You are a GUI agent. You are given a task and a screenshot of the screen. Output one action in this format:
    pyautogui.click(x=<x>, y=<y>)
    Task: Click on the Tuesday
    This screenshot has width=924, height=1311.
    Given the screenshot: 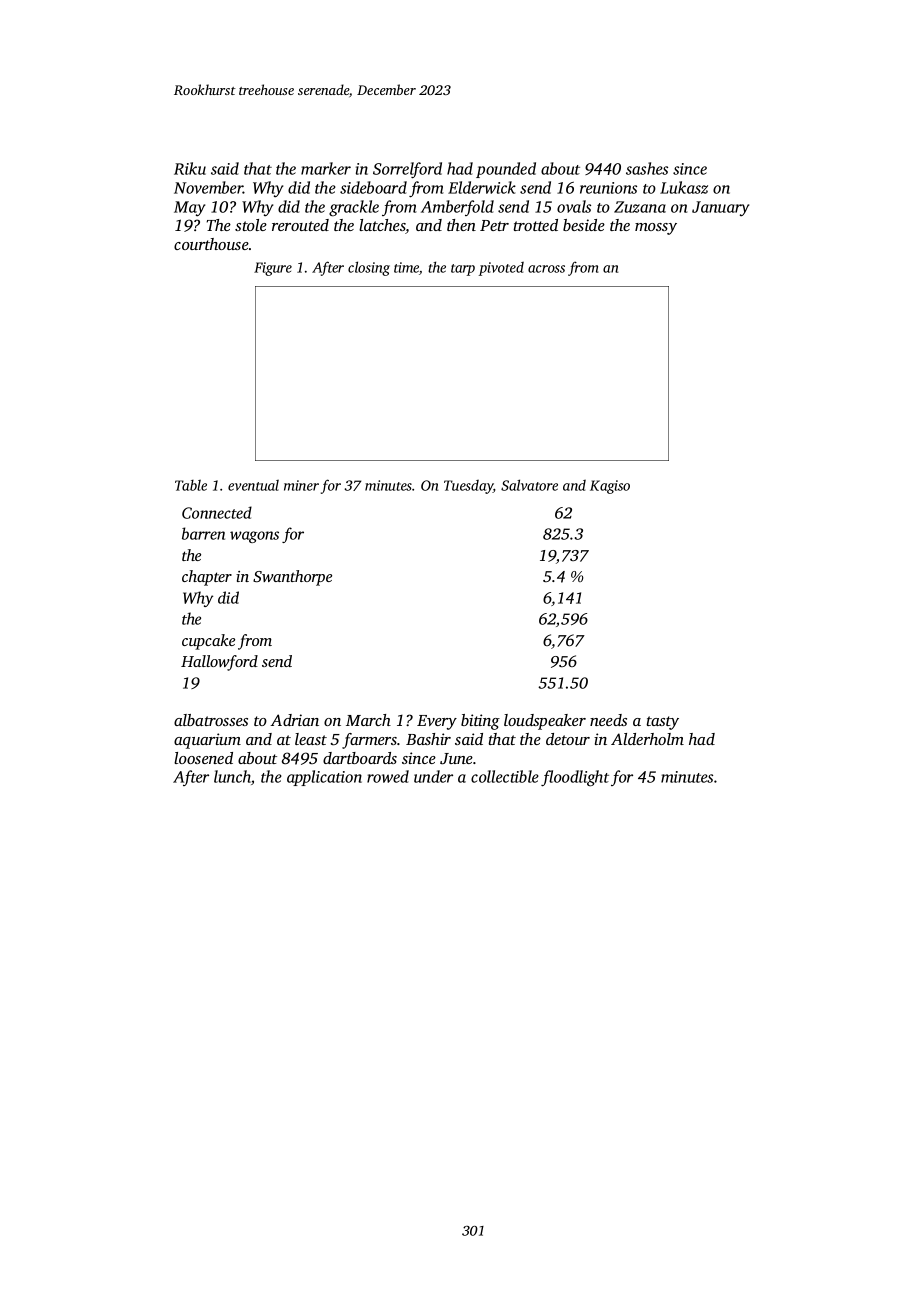 What is the action you would take?
    pyautogui.click(x=468, y=487)
